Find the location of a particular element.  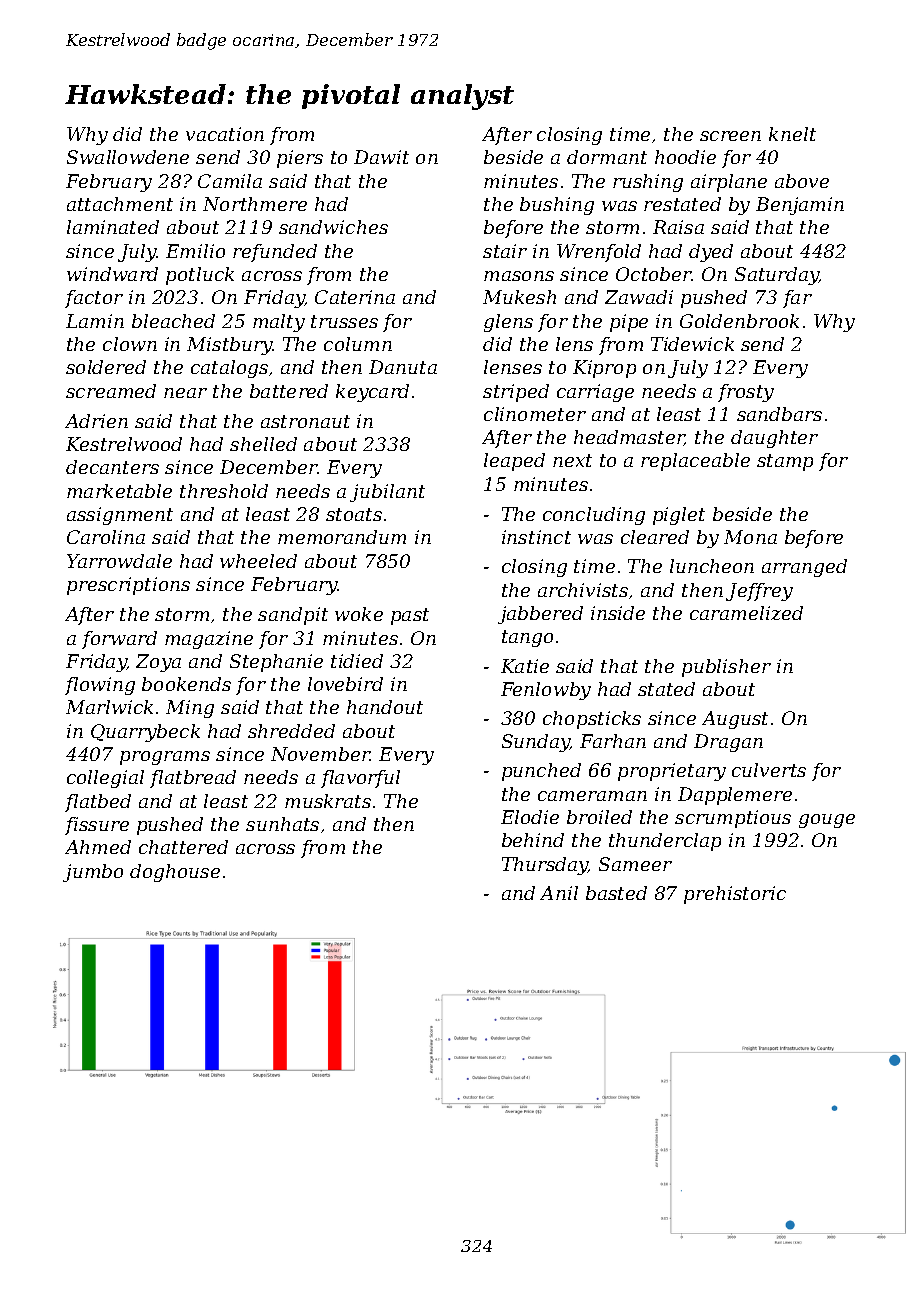

keycard is located at coordinates (372, 393).
